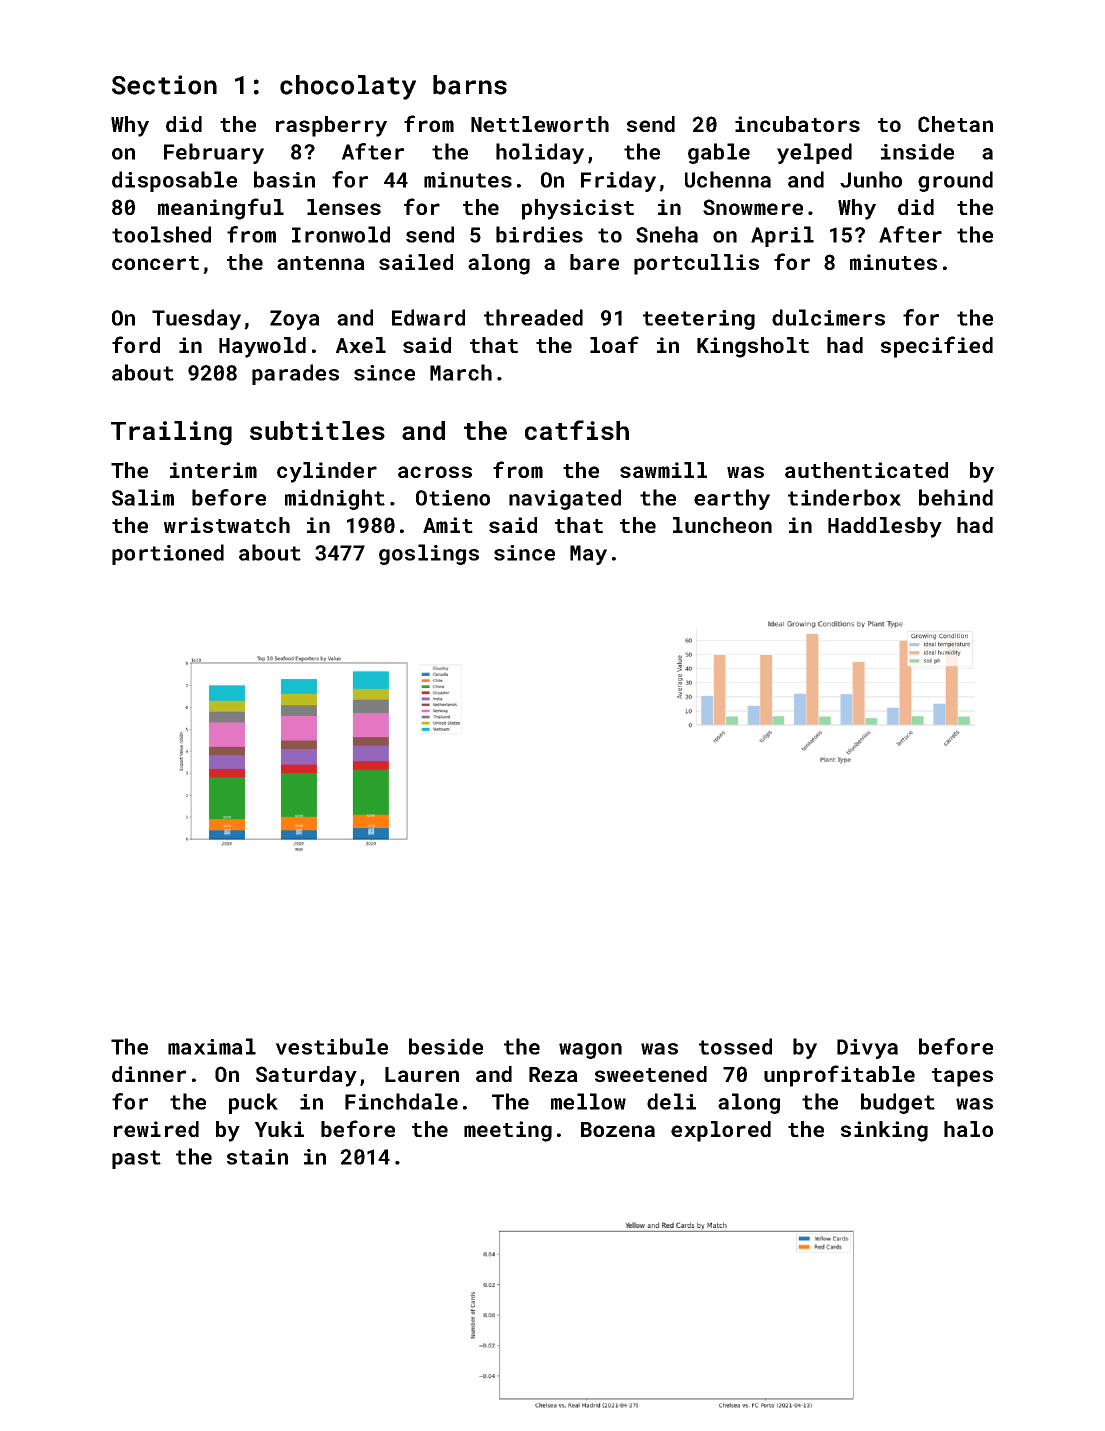 This image has width=1105, height=1431. I want to click on rewired, so click(156, 1129).
